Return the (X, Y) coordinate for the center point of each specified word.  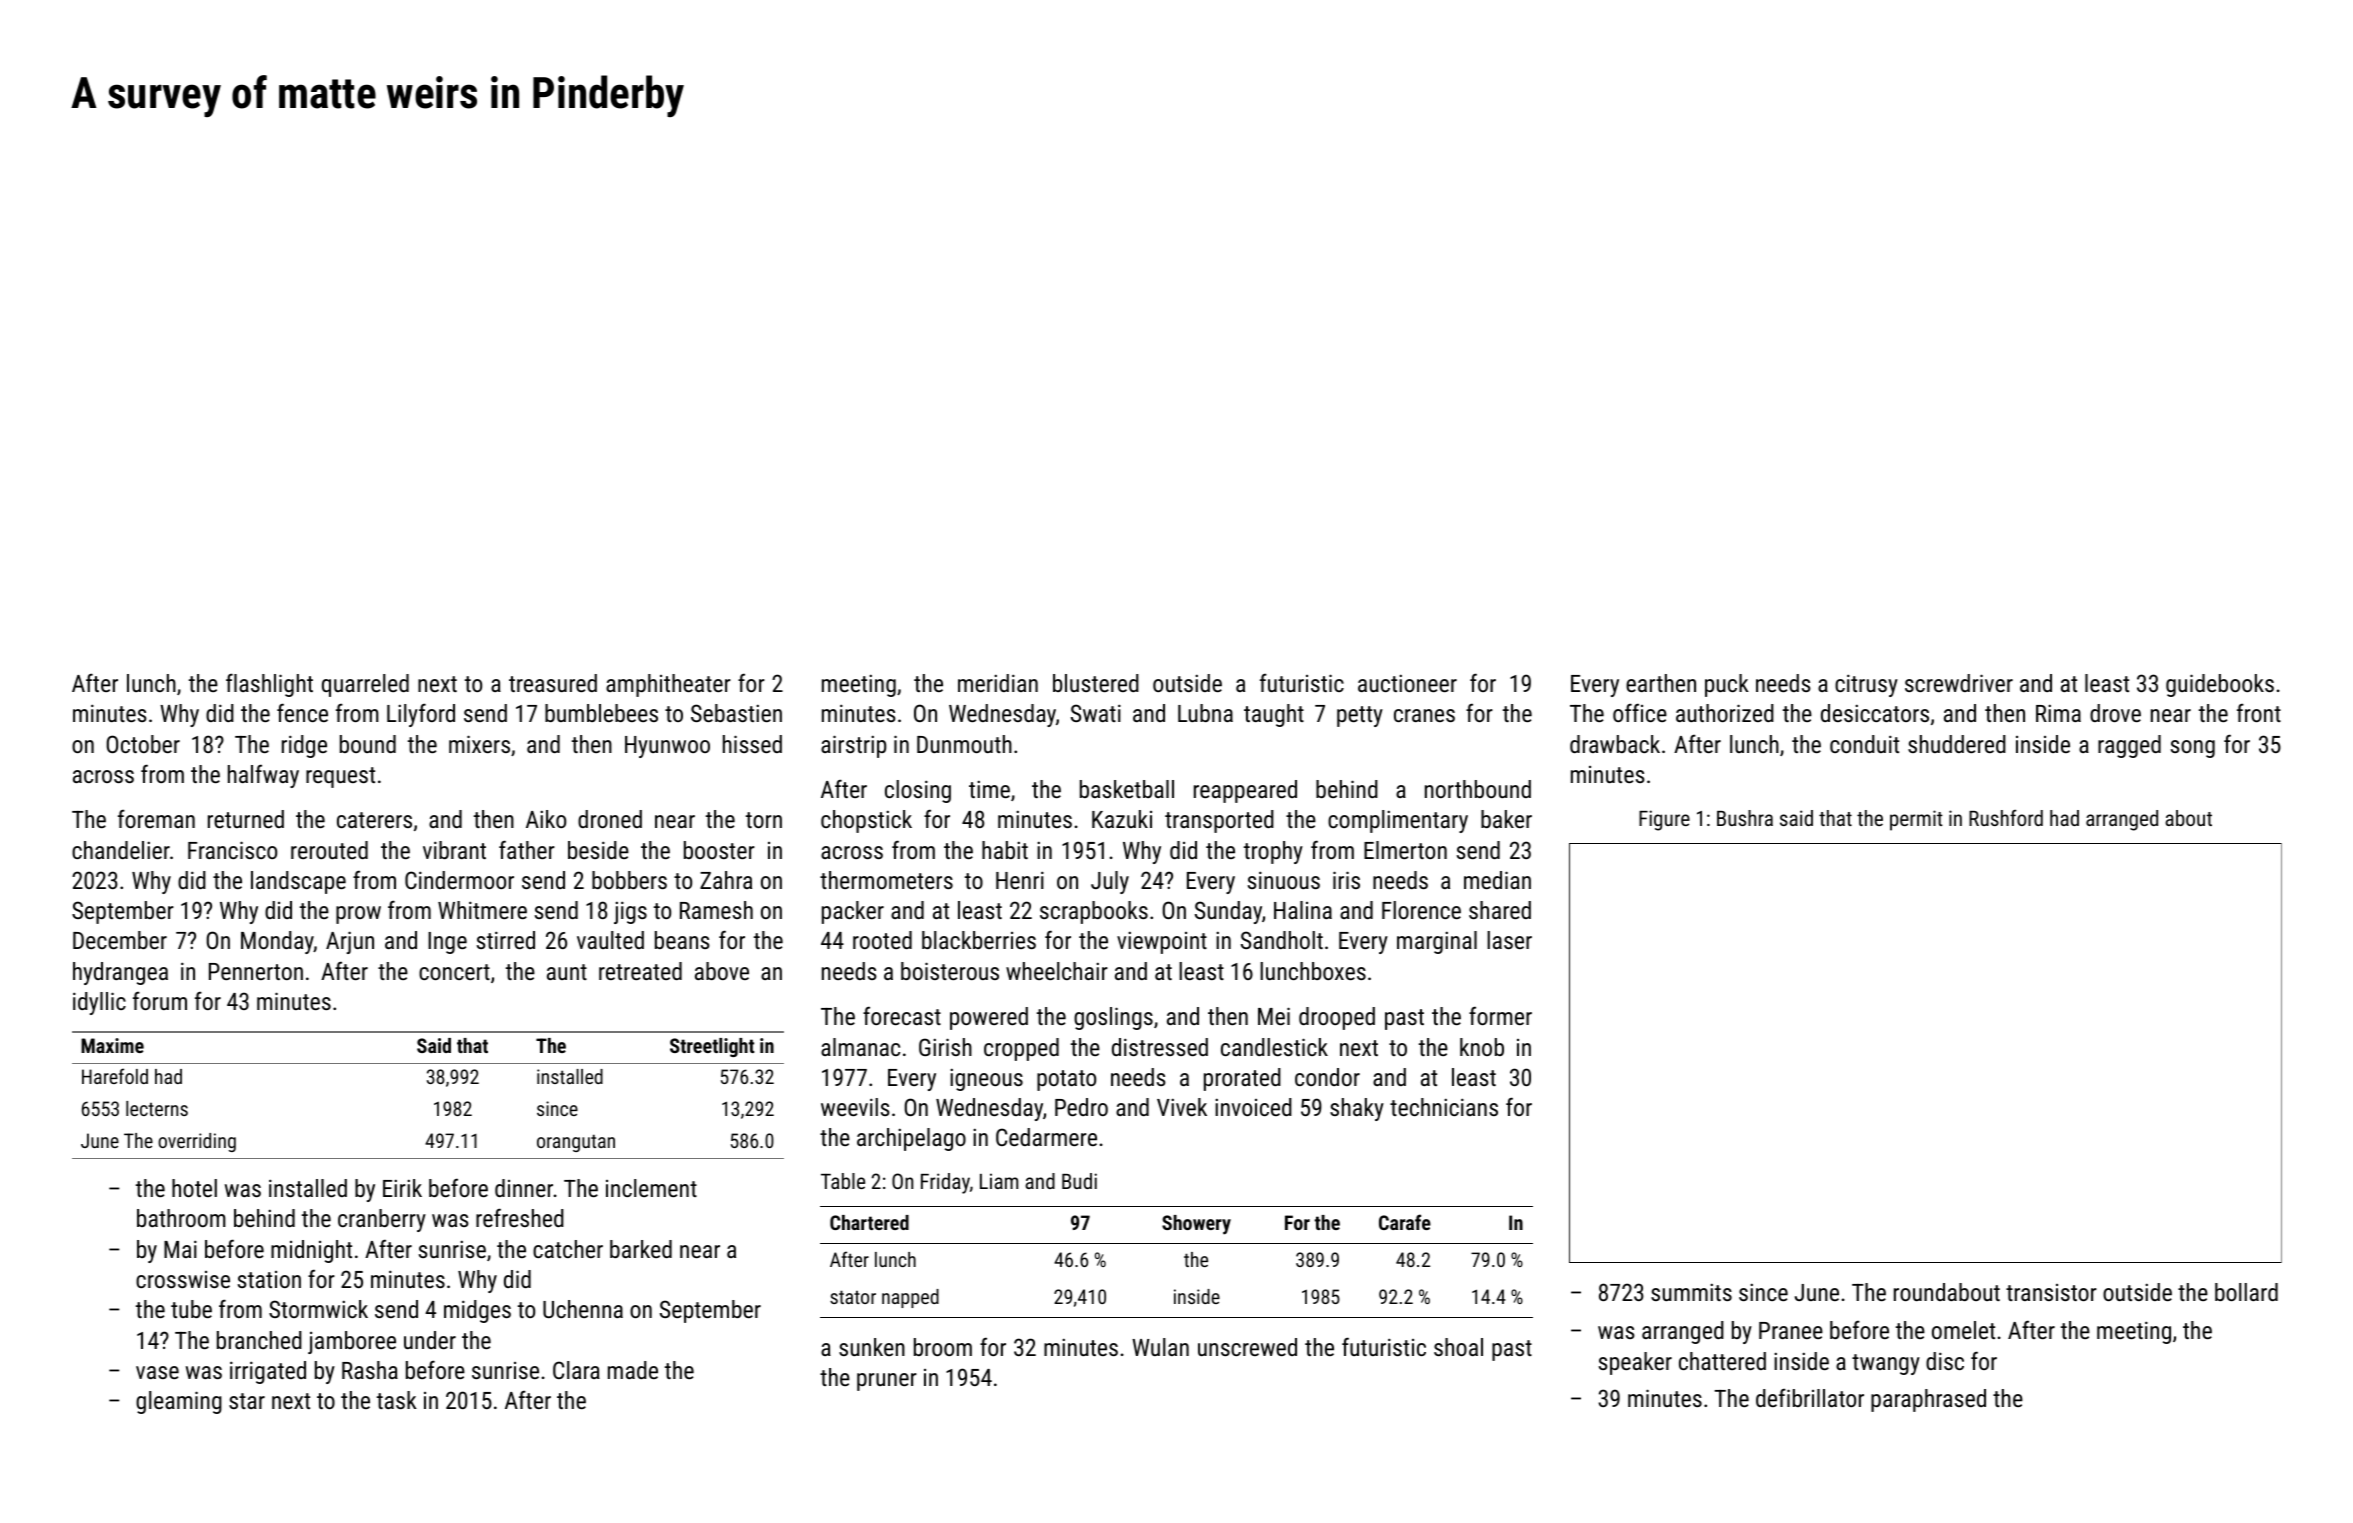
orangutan (576, 1143)
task (397, 1400)
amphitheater (668, 685)
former (1500, 1015)
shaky (1357, 1109)
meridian (998, 683)
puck (1727, 685)
